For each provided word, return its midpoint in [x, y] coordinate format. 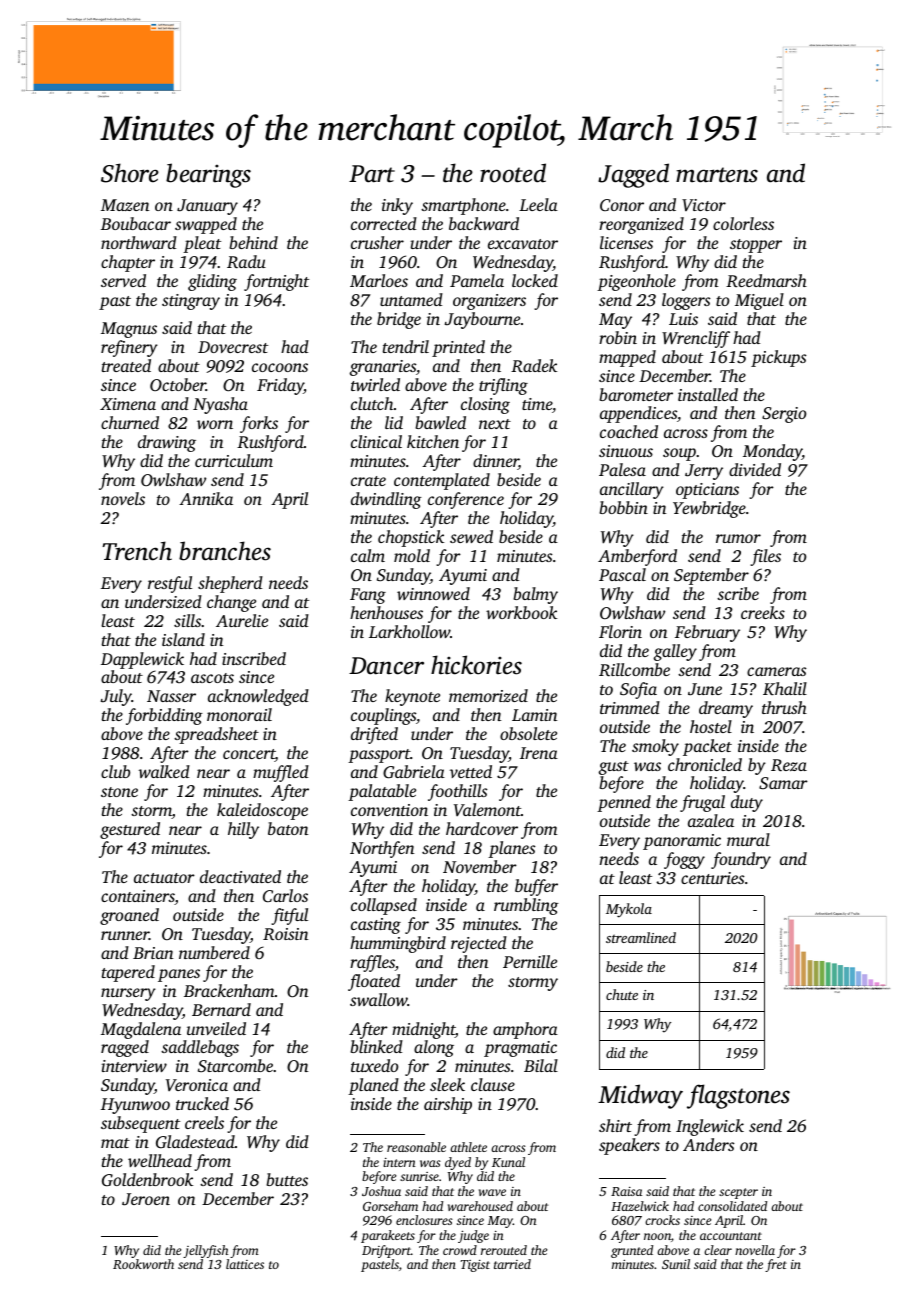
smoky [655, 747]
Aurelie [242, 620]
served [123, 280]
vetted [471, 771]
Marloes [379, 280]
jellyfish [205, 1251]
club [115, 771]
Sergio [784, 415]
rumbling [526, 906]
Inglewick [710, 1127]
